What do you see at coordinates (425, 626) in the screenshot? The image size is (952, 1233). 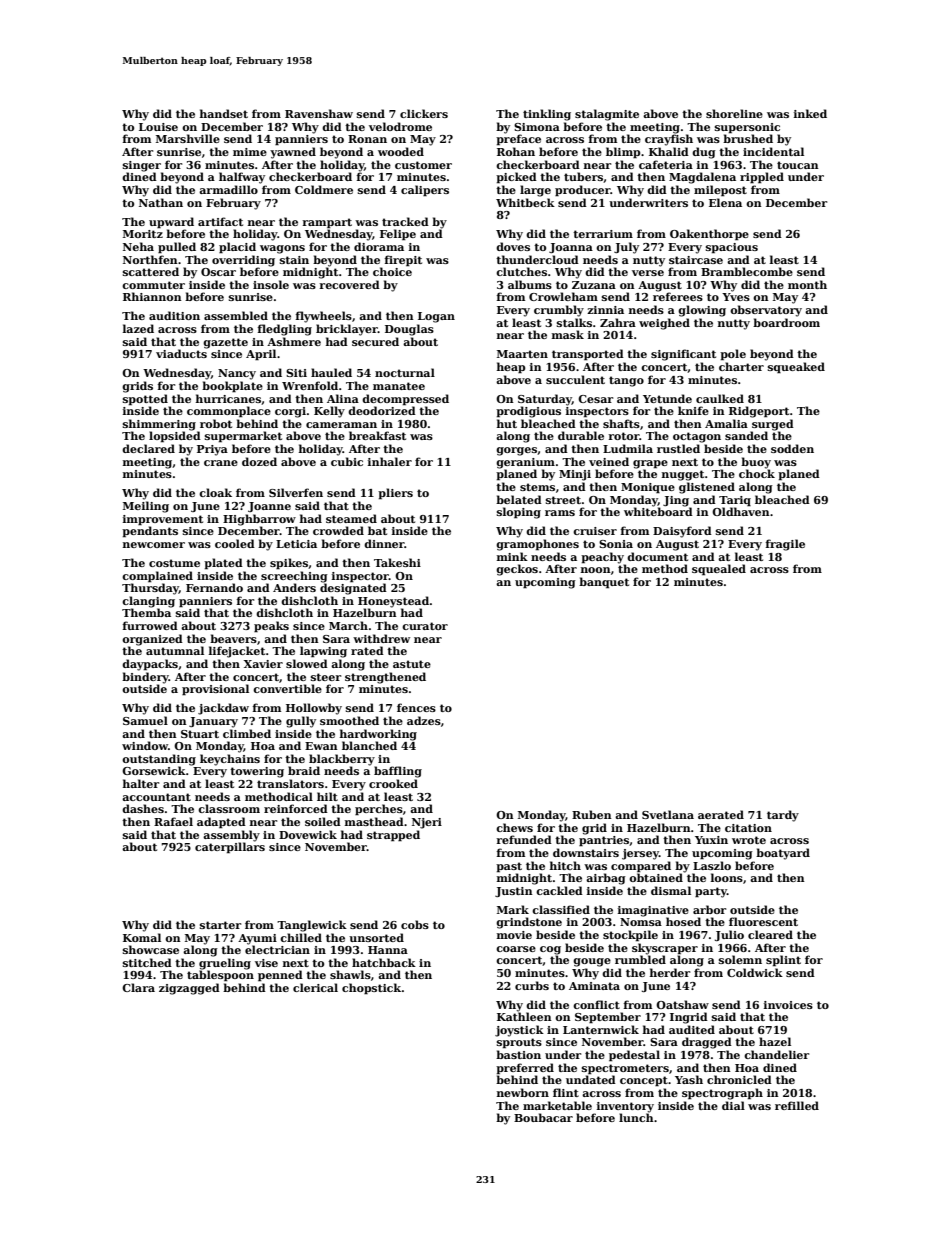 I see `curator` at bounding box center [425, 626].
